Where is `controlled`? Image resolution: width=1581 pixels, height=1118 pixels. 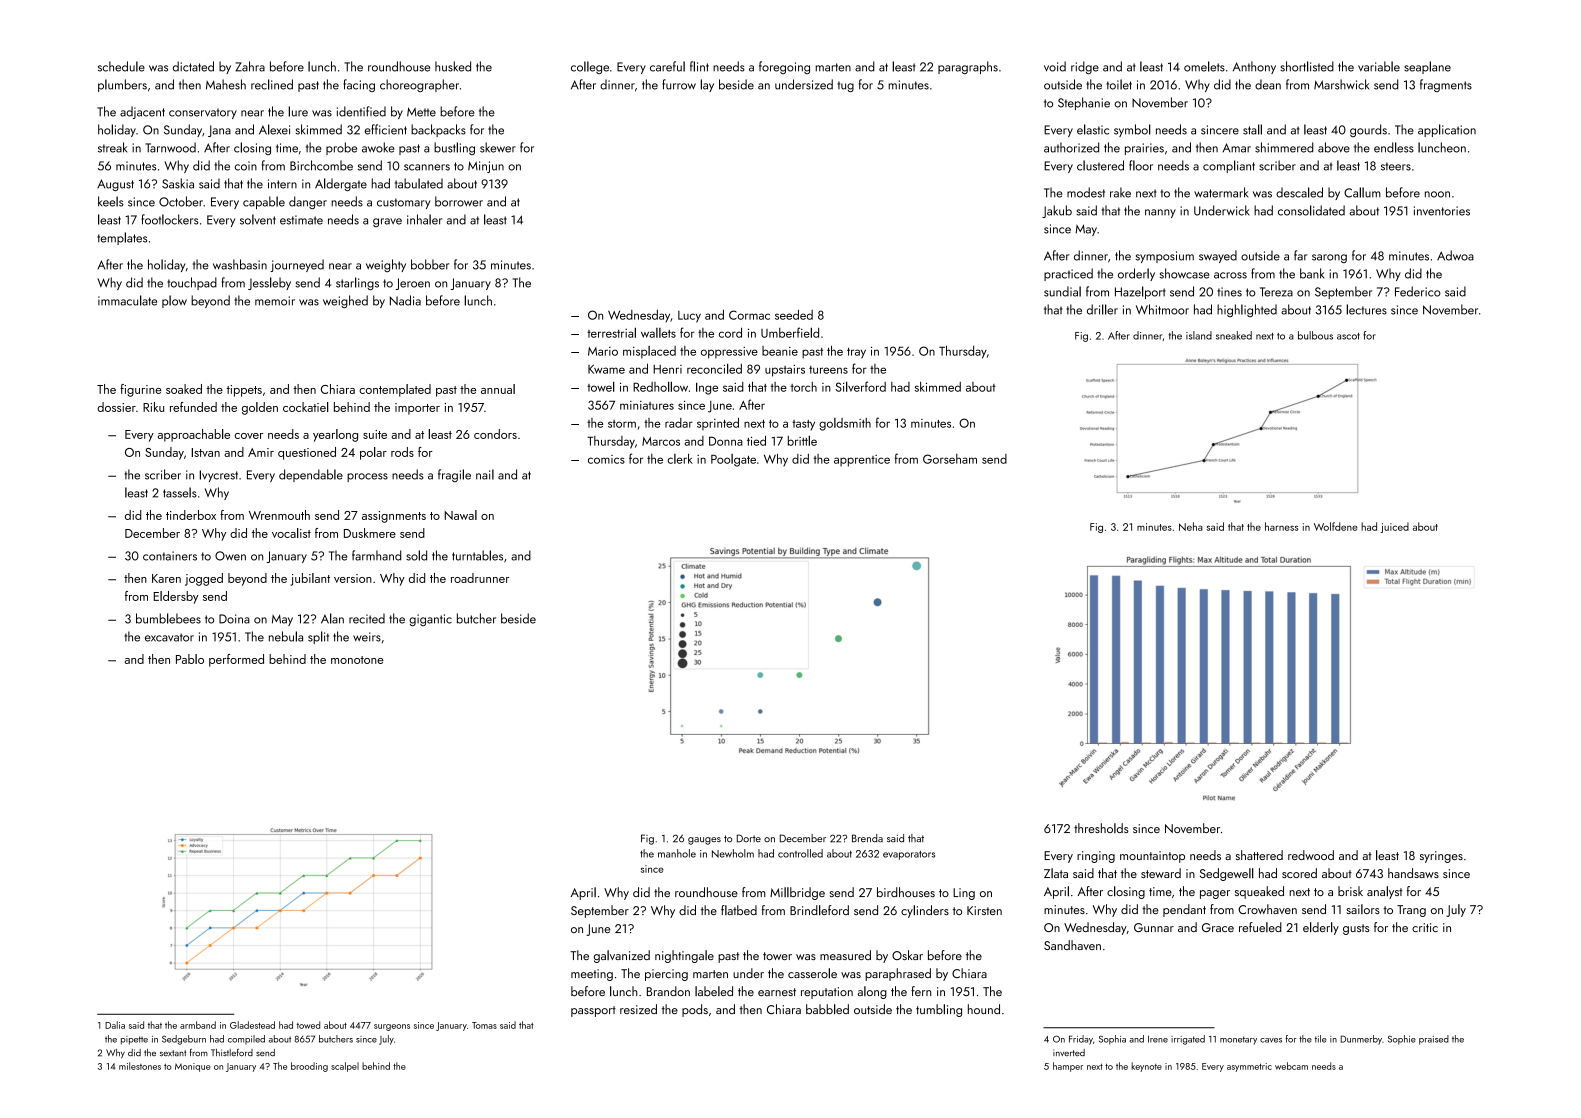
controlled is located at coordinates (800, 853).
